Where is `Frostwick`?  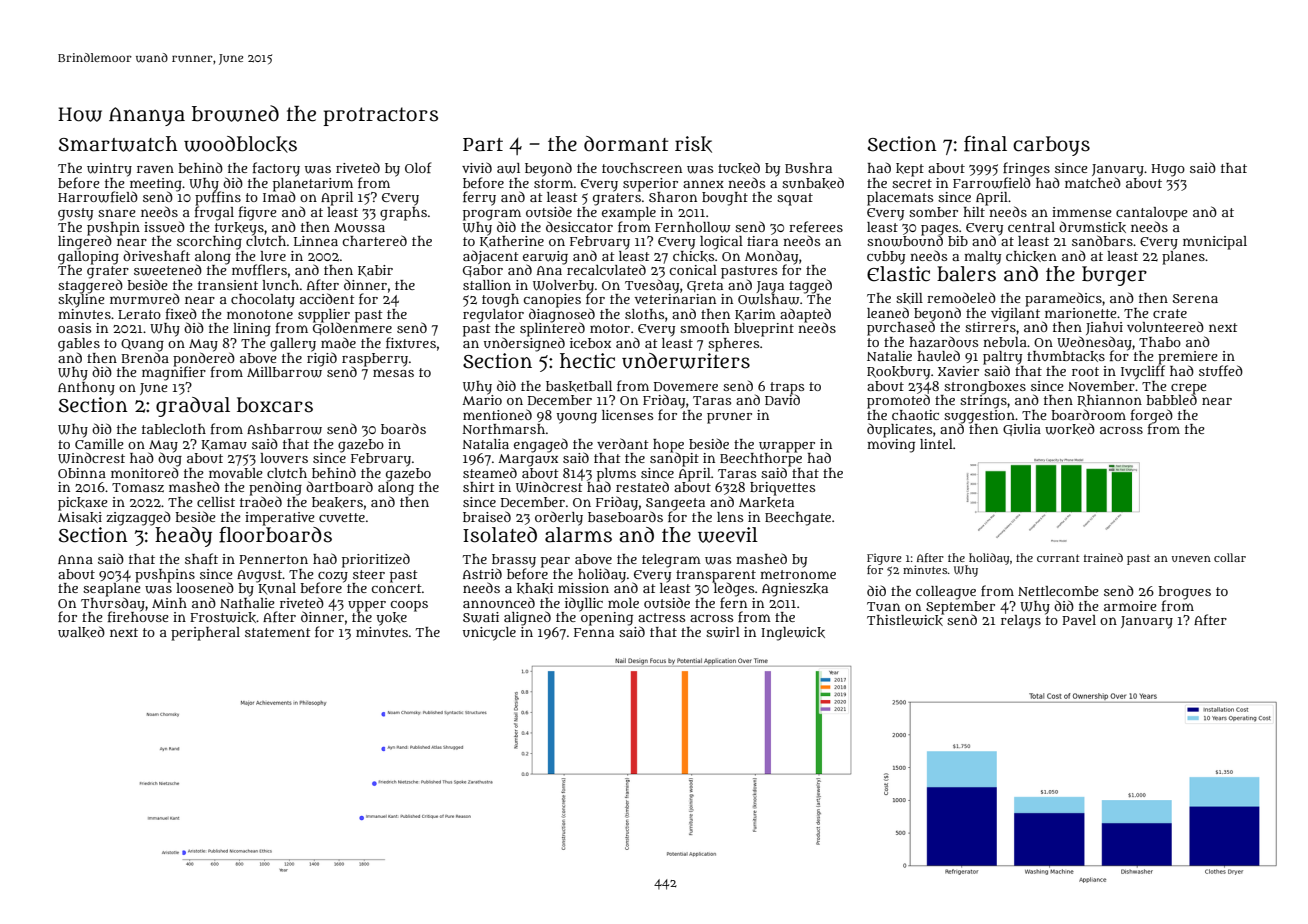
Frostwick is located at coordinates (223, 617).
